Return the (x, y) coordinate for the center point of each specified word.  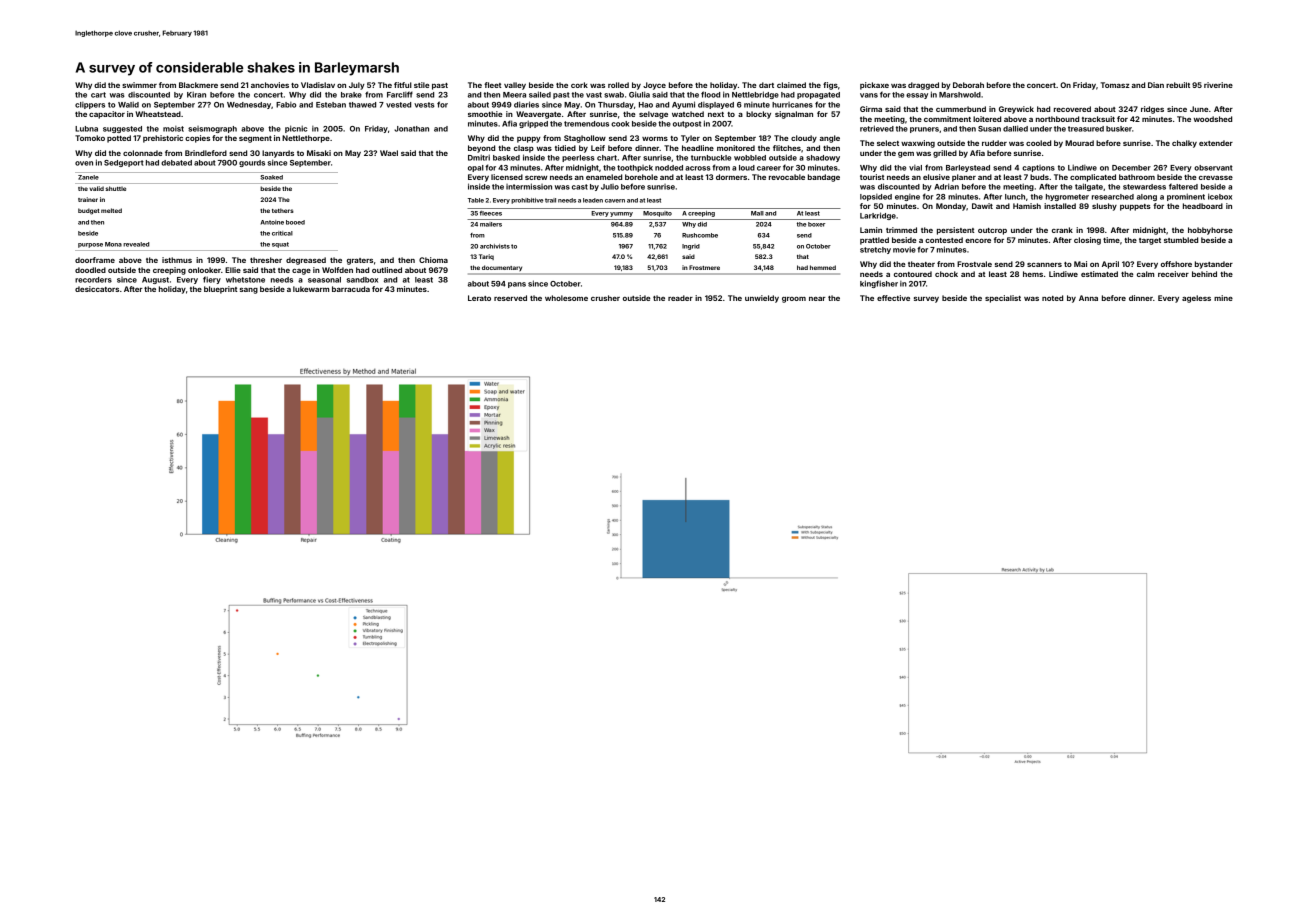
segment (255, 139)
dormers (731, 177)
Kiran (196, 94)
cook (620, 124)
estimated (1099, 274)
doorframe (95, 260)
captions (1038, 168)
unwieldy (762, 299)
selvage (653, 115)
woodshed (1213, 119)
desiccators (97, 289)
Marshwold (960, 95)
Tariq (486, 257)
